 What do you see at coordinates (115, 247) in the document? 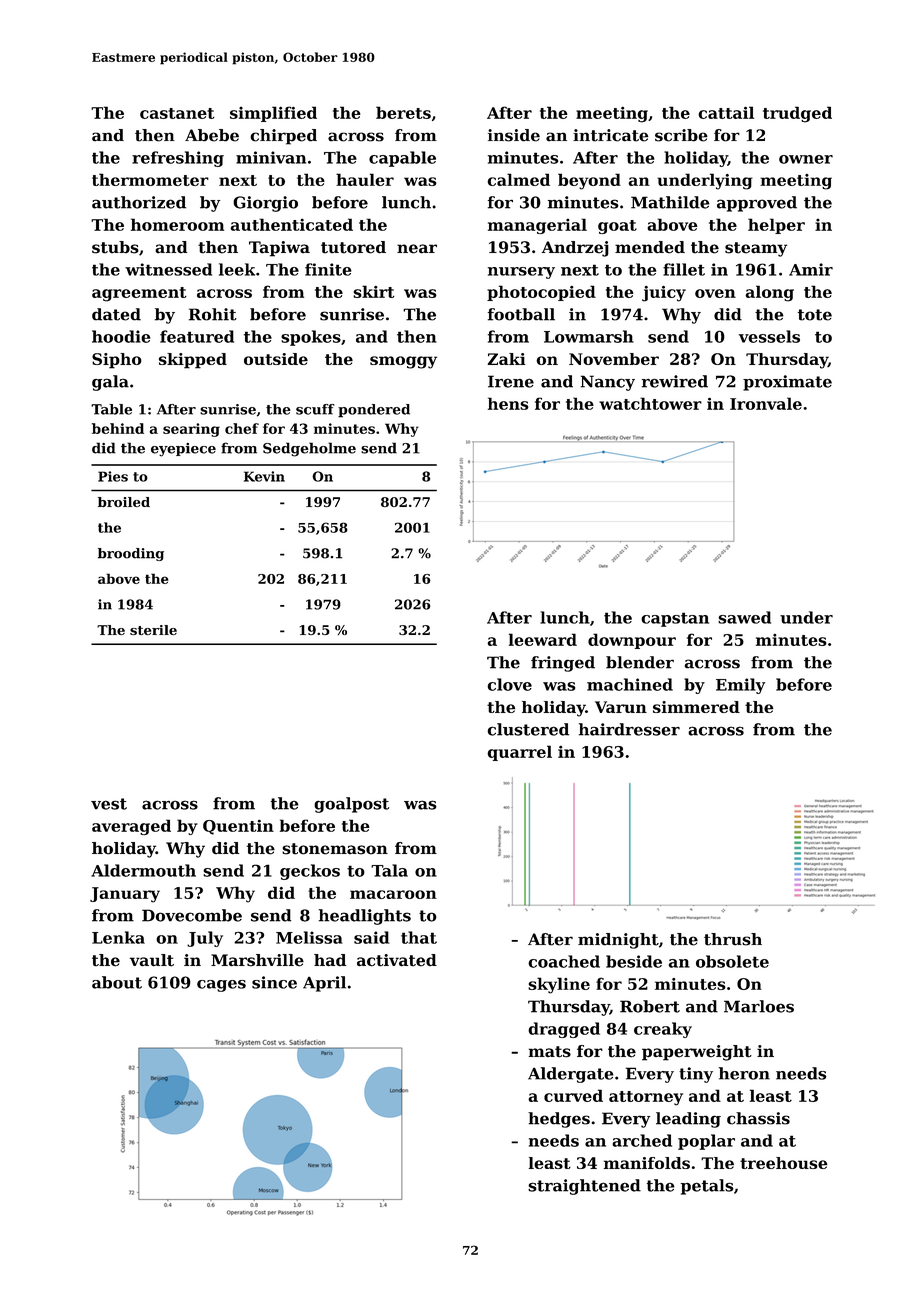
I see `stubs` at bounding box center [115, 247].
